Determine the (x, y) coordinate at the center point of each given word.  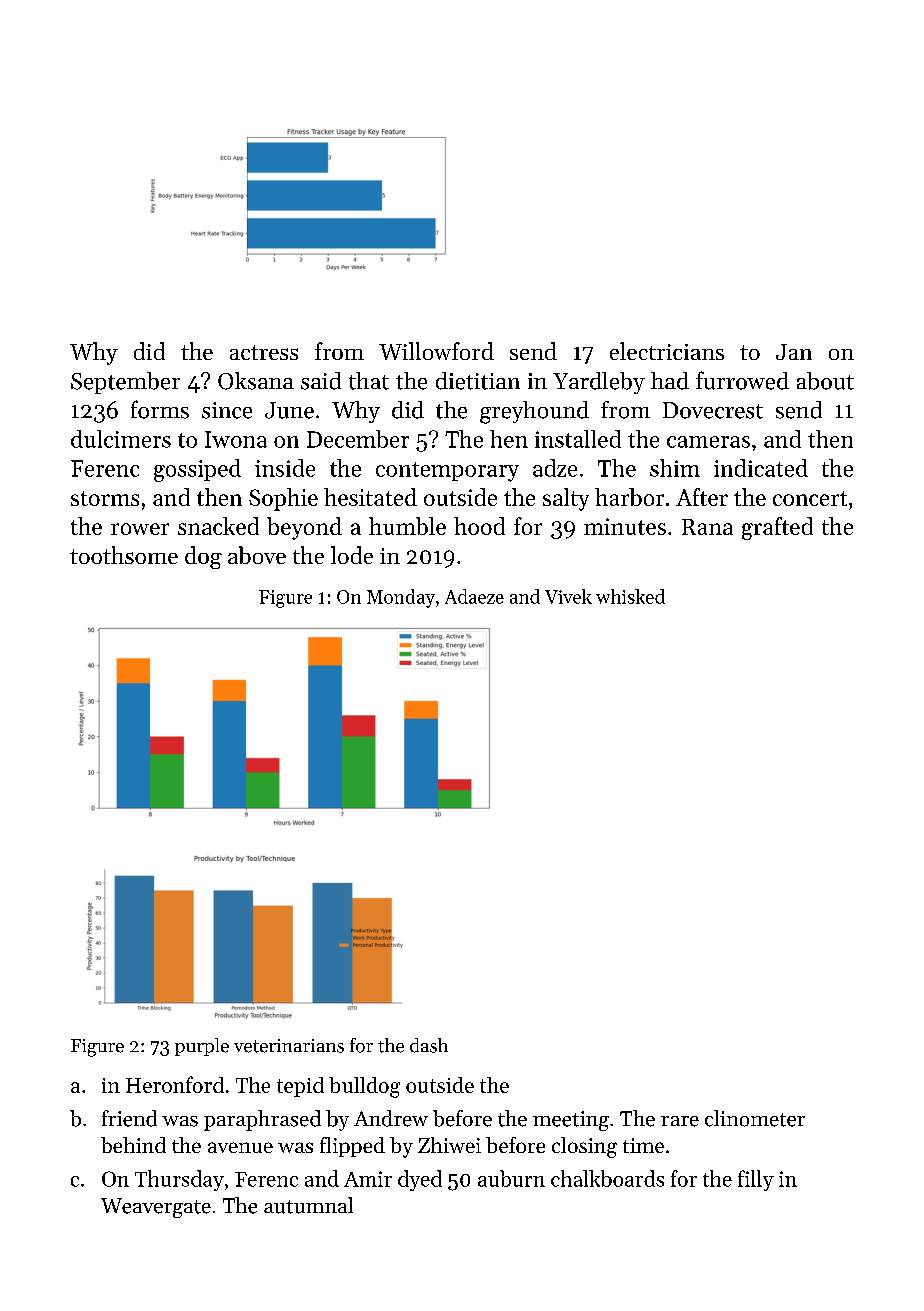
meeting (571, 1121)
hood (479, 526)
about (825, 381)
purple (202, 1047)
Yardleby (599, 383)
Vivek (568, 596)
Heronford (175, 1084)
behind (133, 1145)
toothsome (124, 555)
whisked (630, 596)
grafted (777, 528)
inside (285, 468)
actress (264, 352)
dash (429, 1045)
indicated (761, 468)
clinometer (755, 1118)
